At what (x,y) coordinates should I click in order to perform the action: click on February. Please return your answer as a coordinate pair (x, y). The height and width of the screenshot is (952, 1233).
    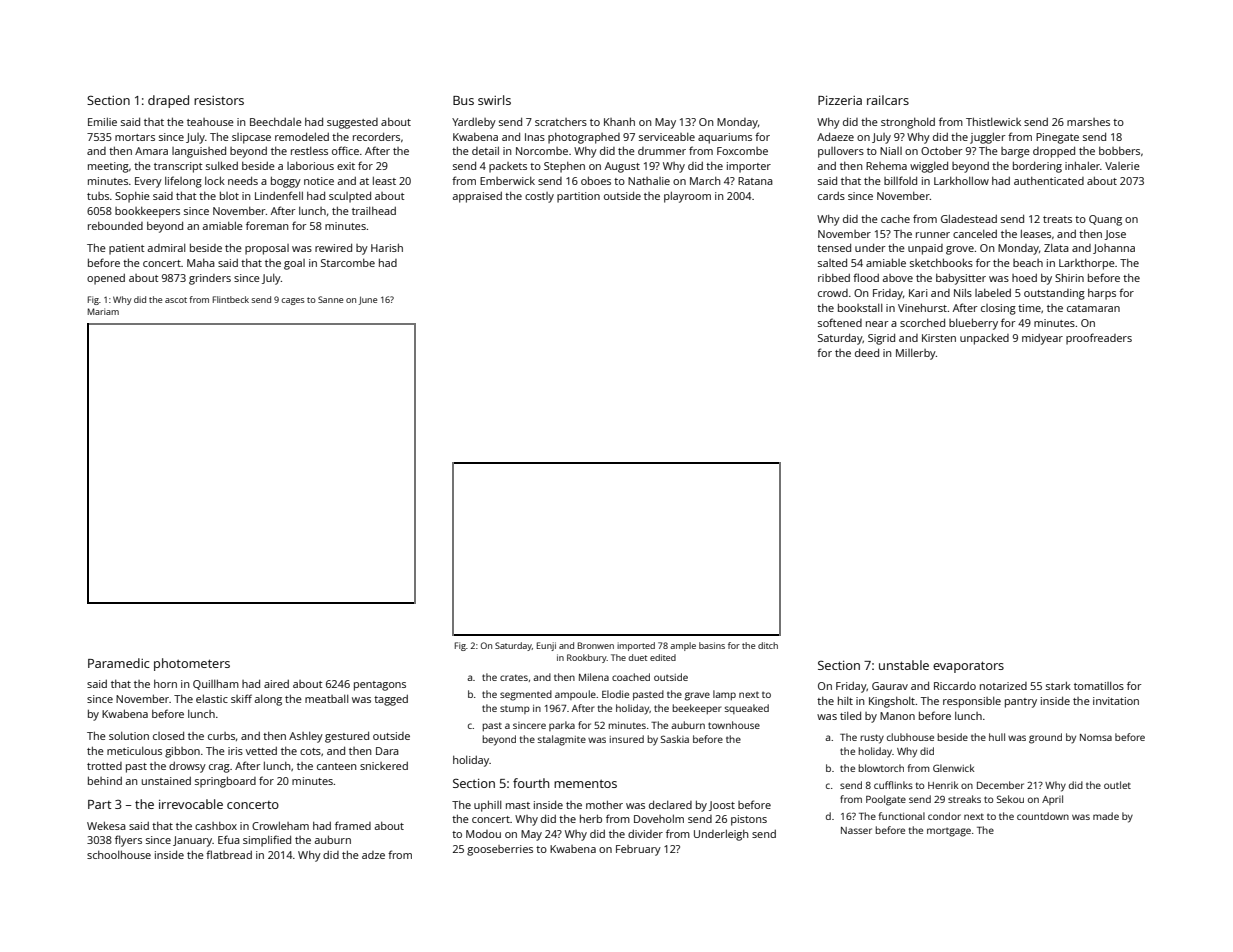
    Looking at the image, I should click on (638, 850).
